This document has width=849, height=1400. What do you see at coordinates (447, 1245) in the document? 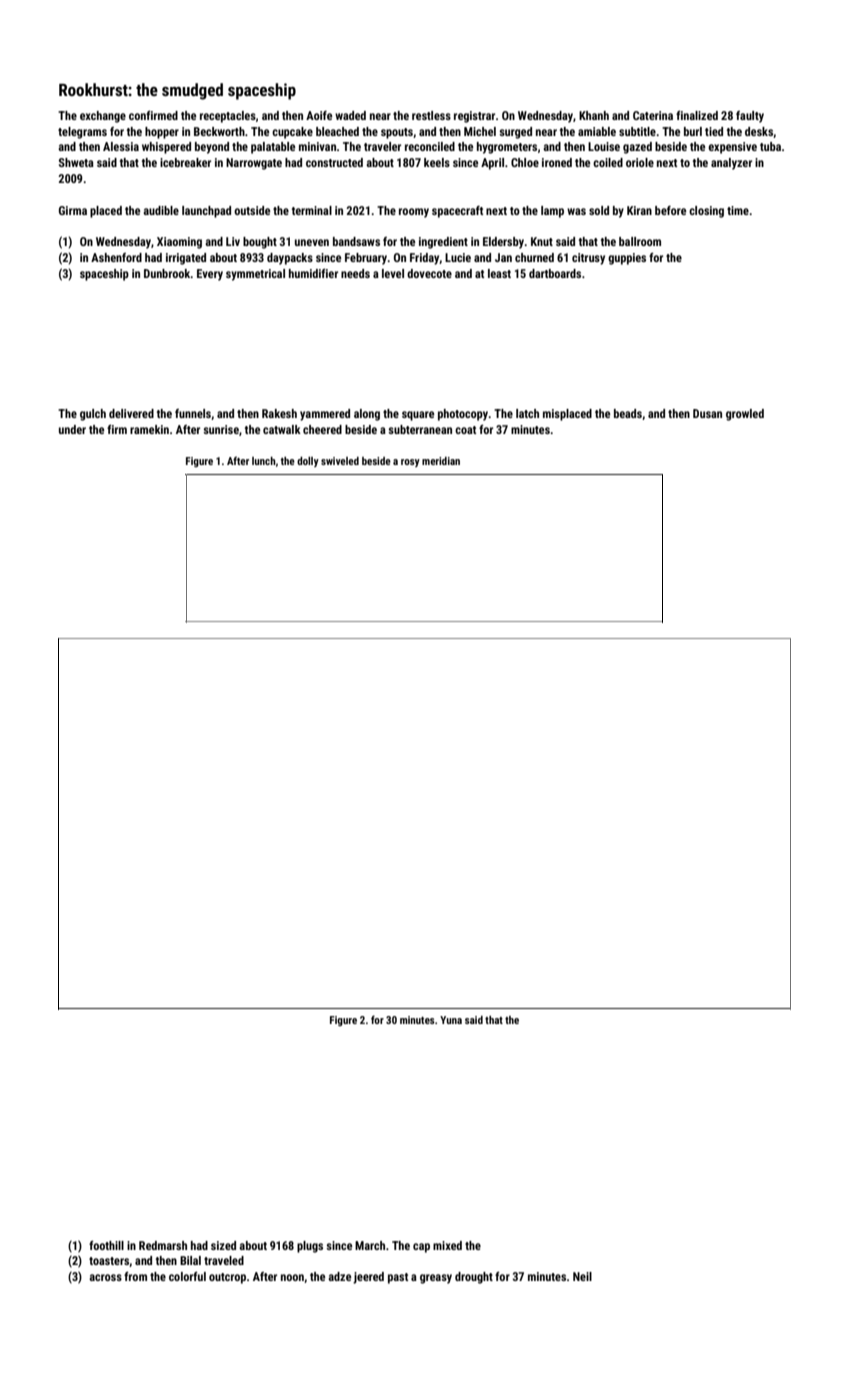
I see `mixed` at bounding box center [447, 1245].
